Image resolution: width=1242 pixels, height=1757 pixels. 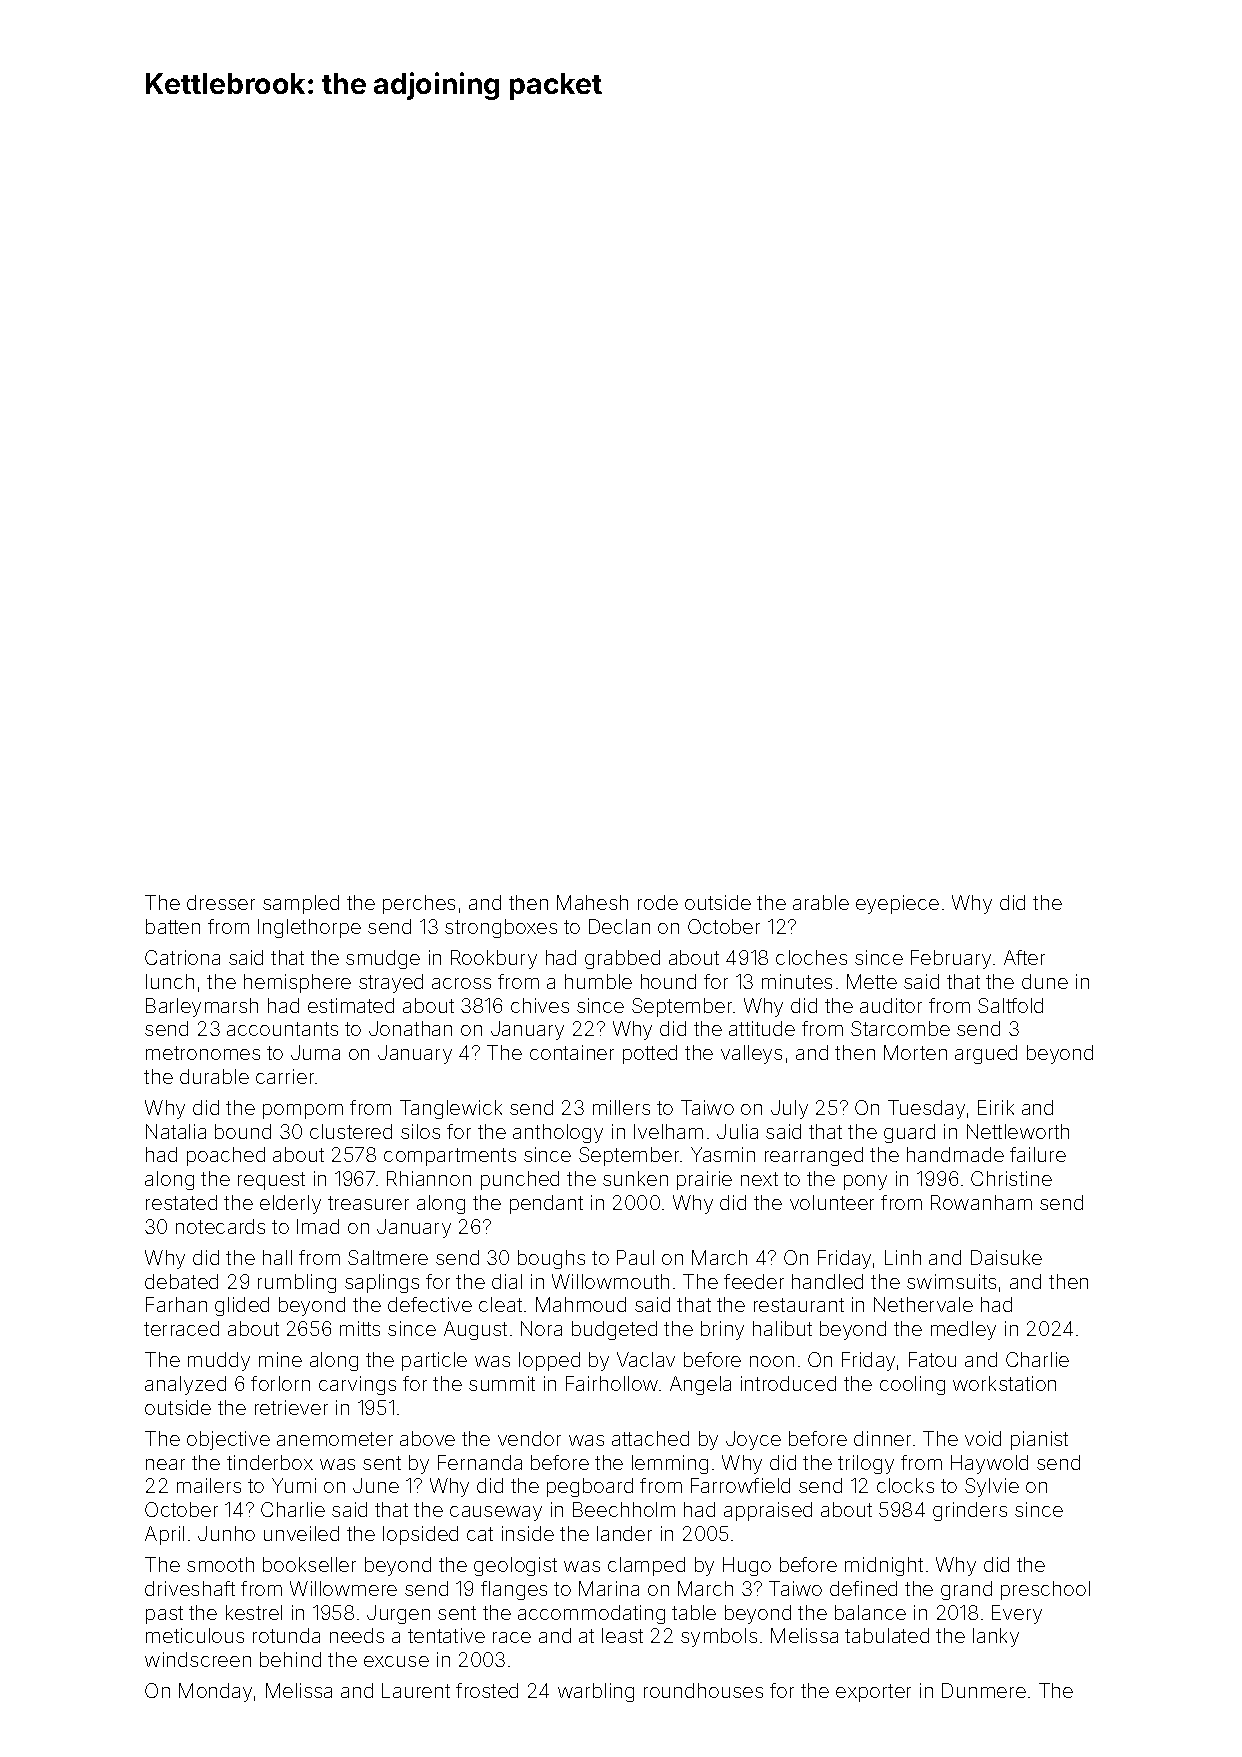 I want to click on millers, so click(x=621, y=1107).
